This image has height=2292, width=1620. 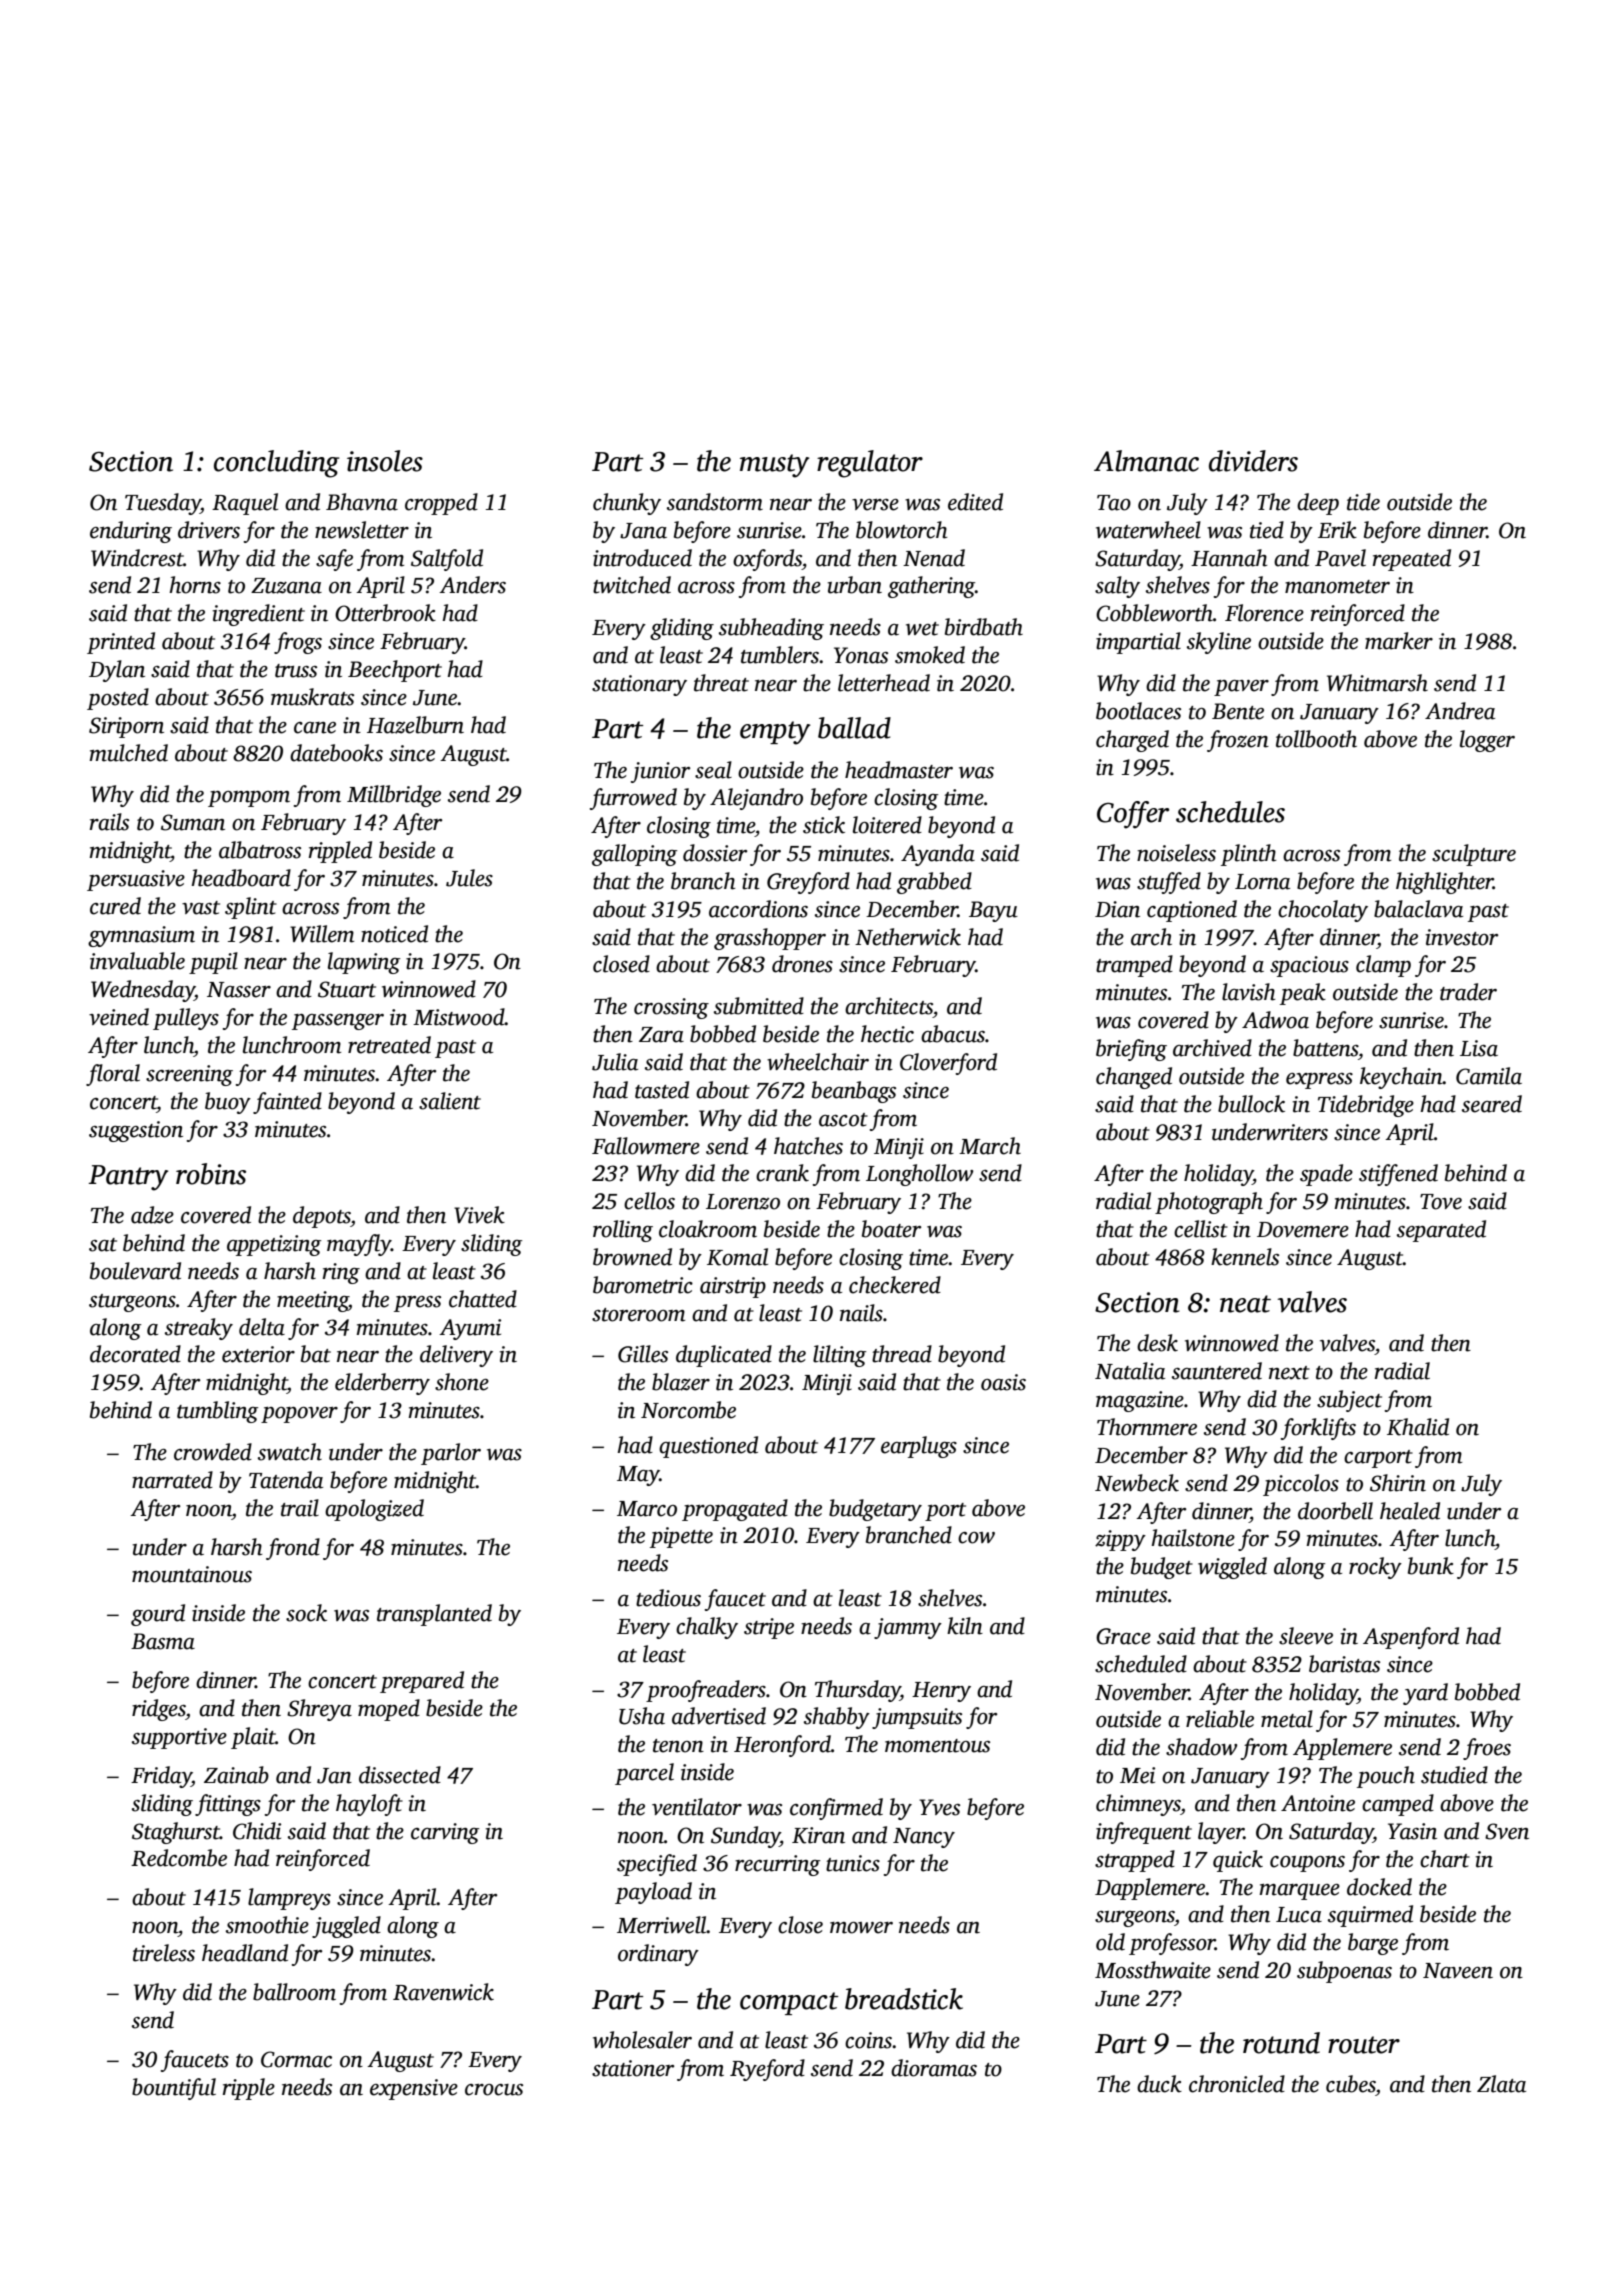 I want to click on Redcombe, so click(x=179, y=1858).
